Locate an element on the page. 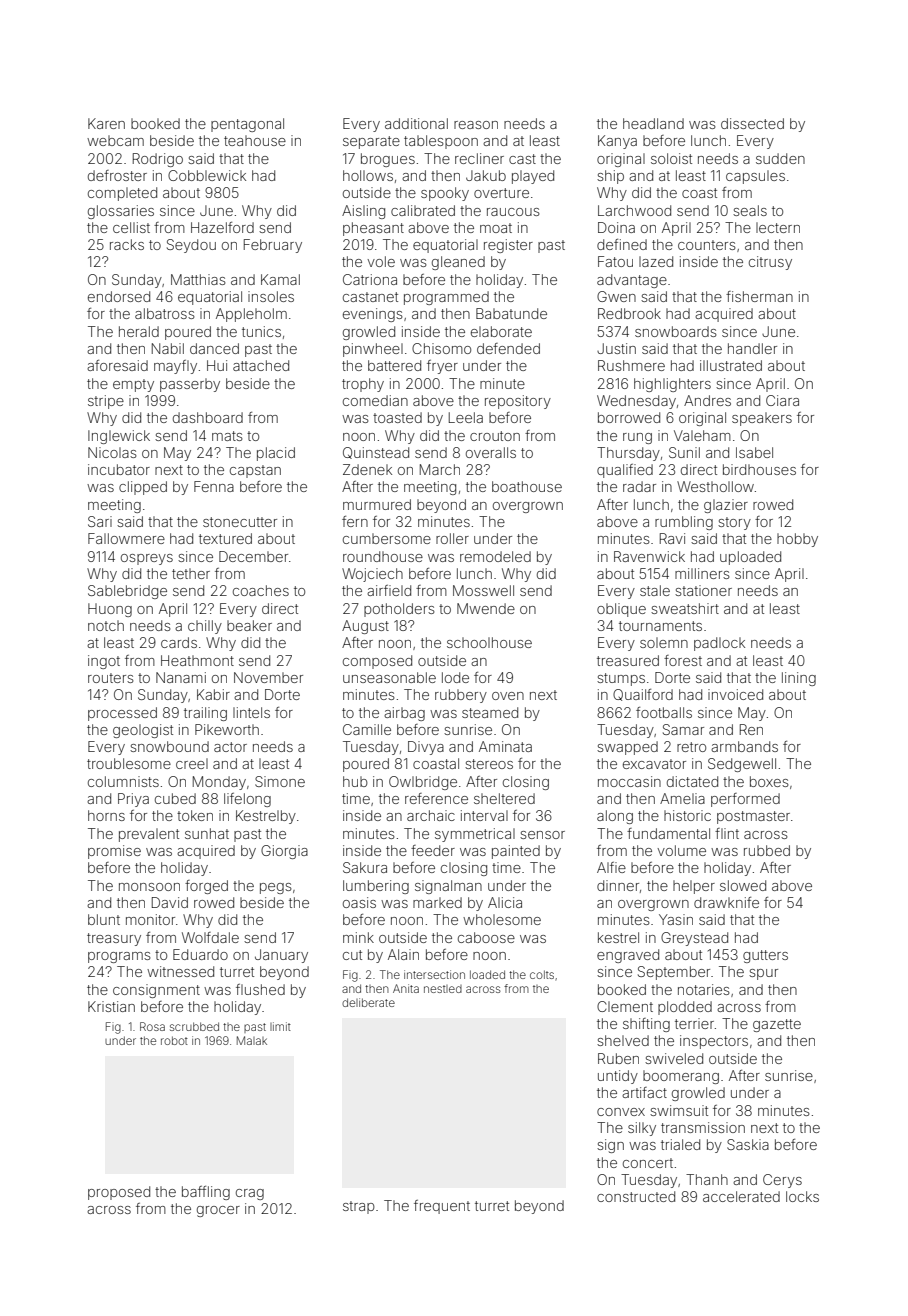  Sablebridge is located at coordinates (127, 592).
